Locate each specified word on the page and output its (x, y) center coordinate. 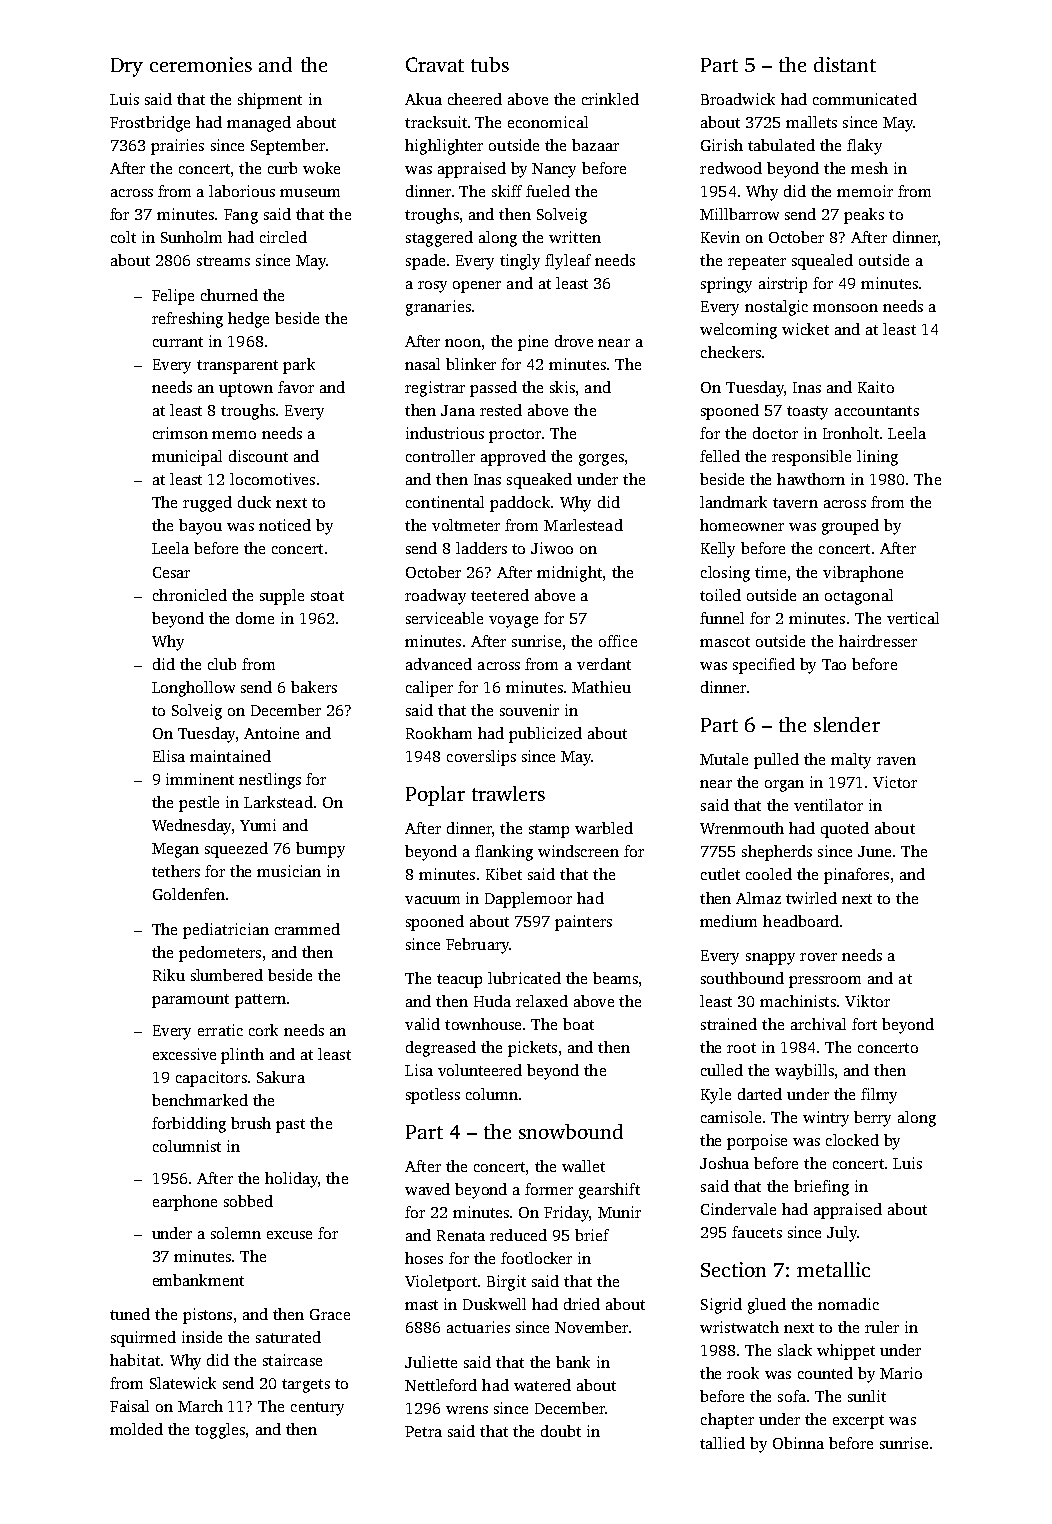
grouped (850, 527)
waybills (804, 1072)
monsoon (845, 308)
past (290, 1126)
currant (178, 342)
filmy (879, 1096)
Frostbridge (150, 124)
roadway (435, 597)
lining (877, 458)
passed (493, 389)
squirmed (143, 1339)
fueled (548, 191)
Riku (169, 975)
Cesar (171, 572)
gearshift (609, 1191)
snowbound (571, 1131)
